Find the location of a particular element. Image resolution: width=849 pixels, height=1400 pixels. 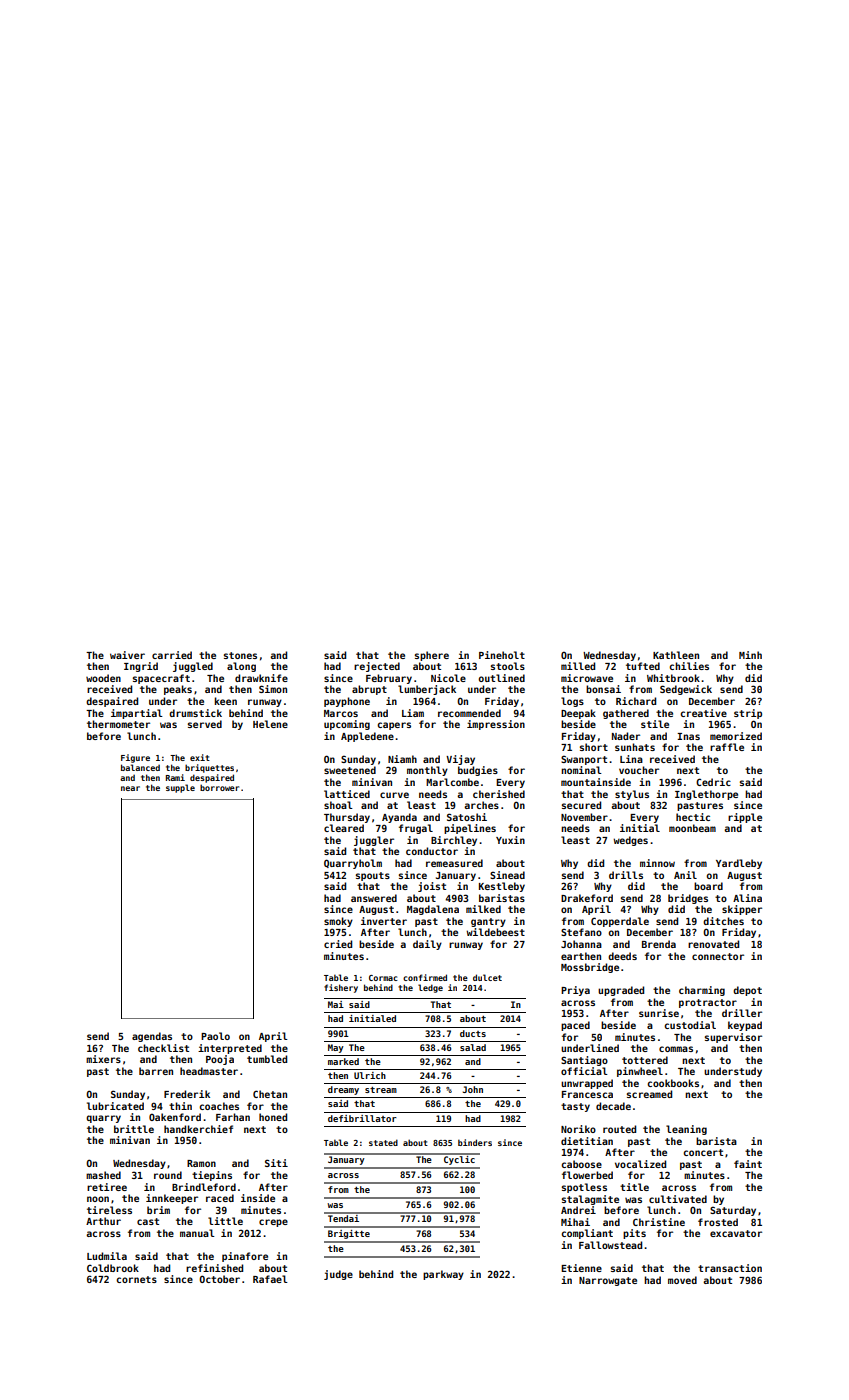

answered is located at coordinates (374, 898).
